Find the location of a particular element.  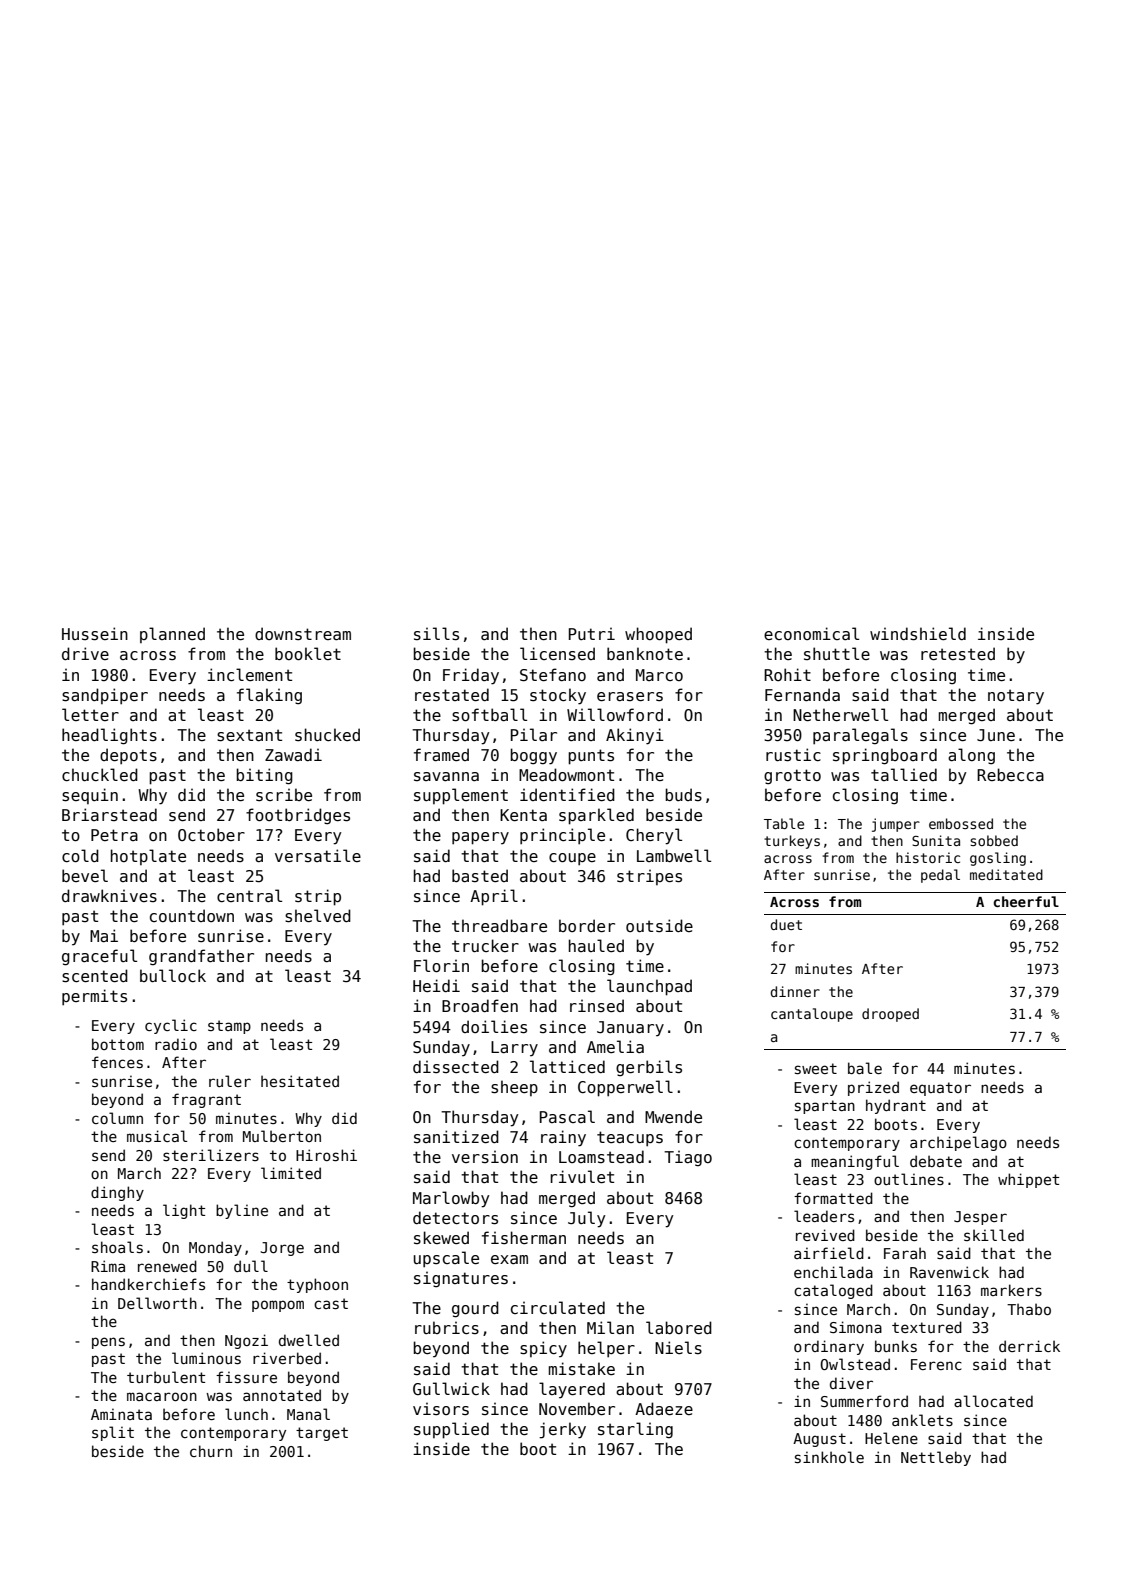

gerbils is located at coordinates (649, 1068).
